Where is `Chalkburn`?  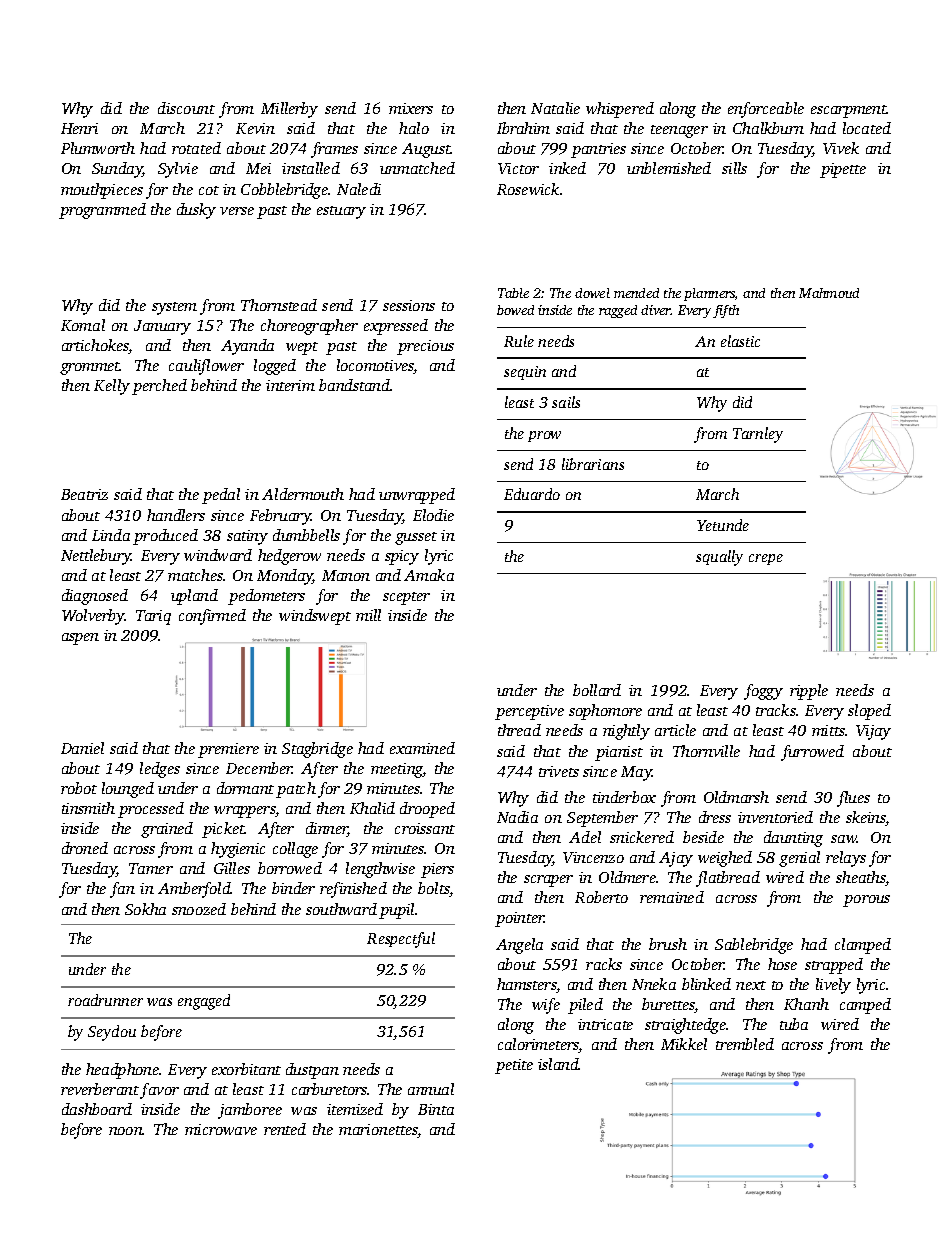
Chalkburn is located at coordinates (768, 128).
